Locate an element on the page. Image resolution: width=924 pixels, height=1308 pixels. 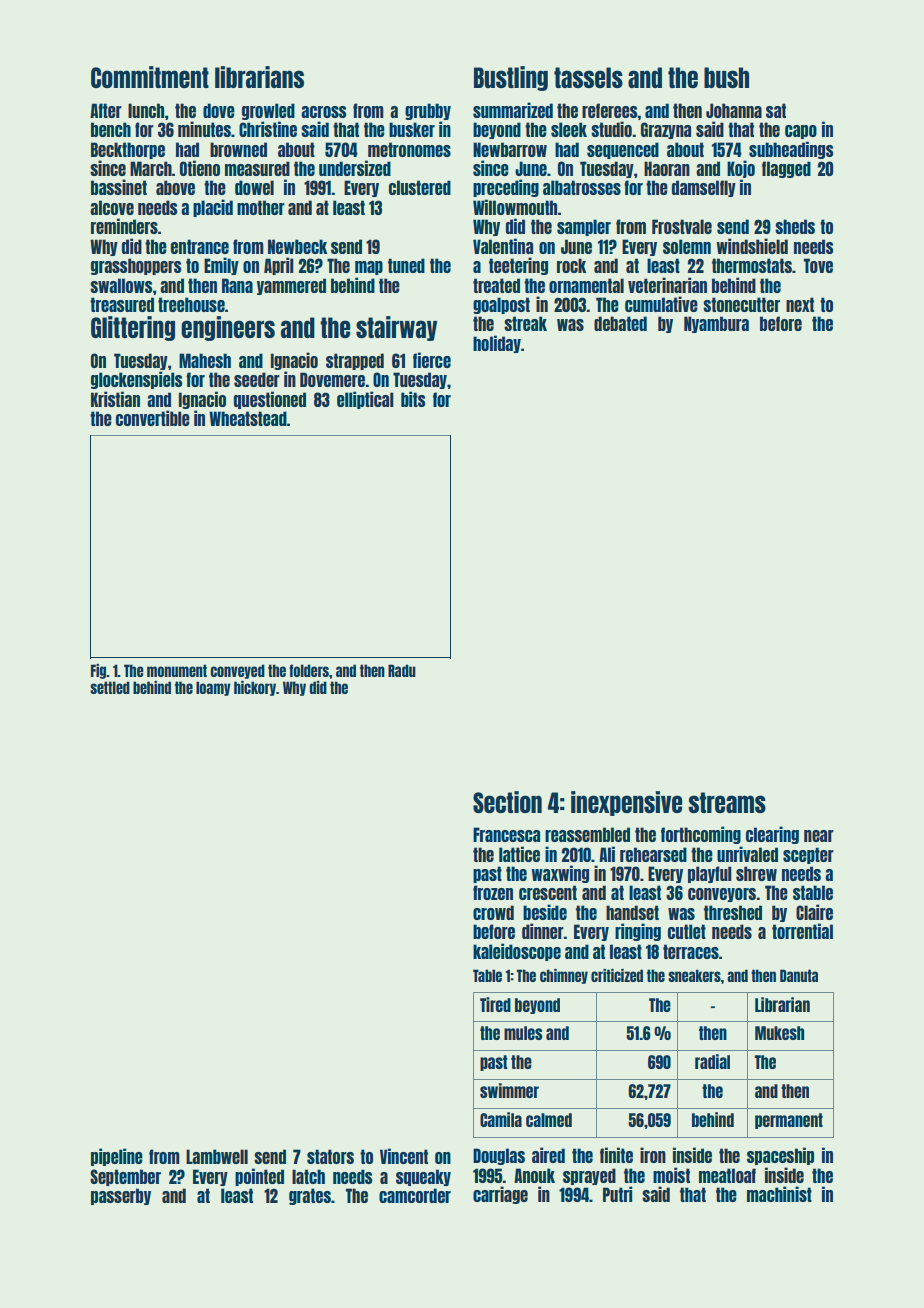
bits is located at coordinates (413, 399).
